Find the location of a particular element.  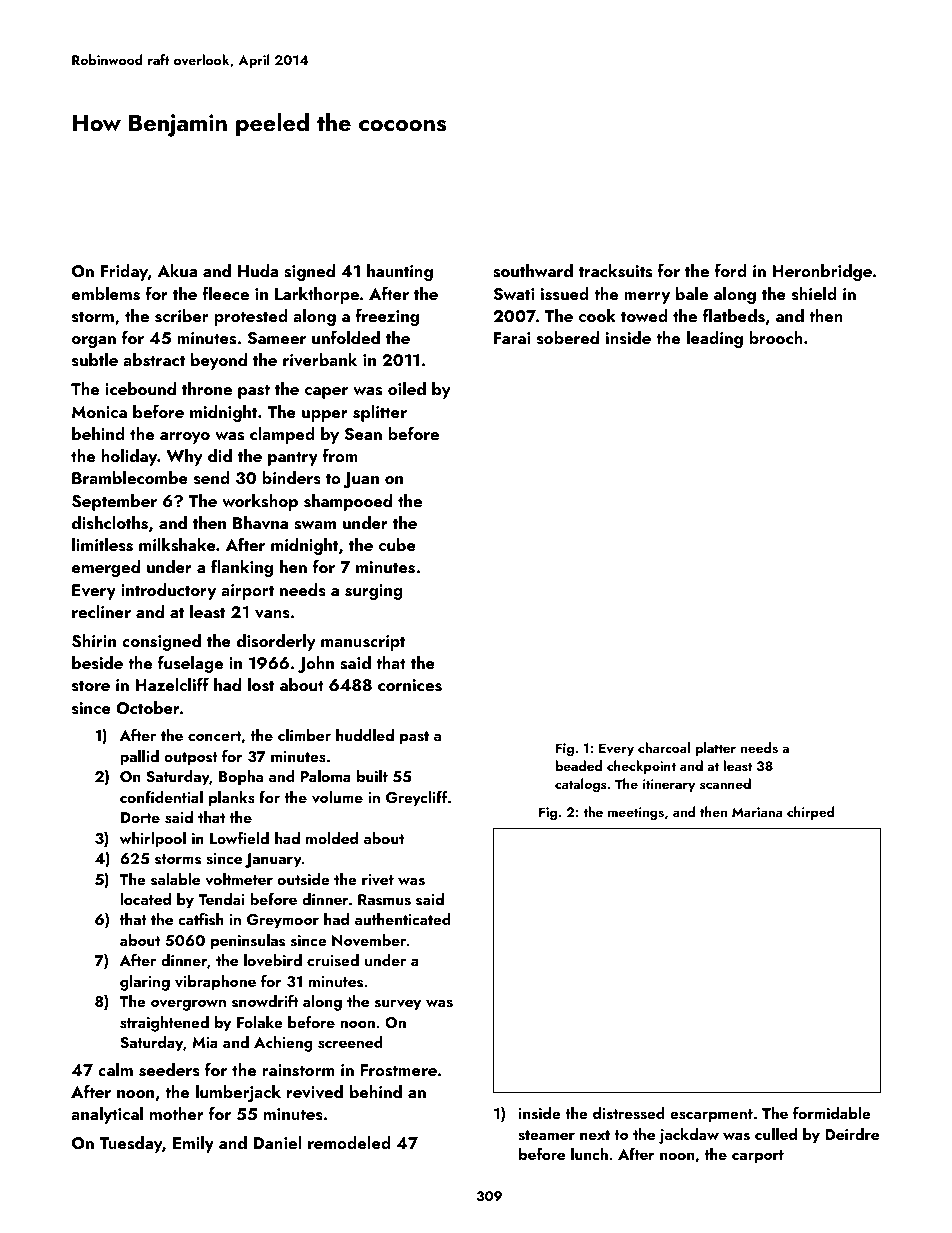

haunting is located at coordinates (400, 272).
